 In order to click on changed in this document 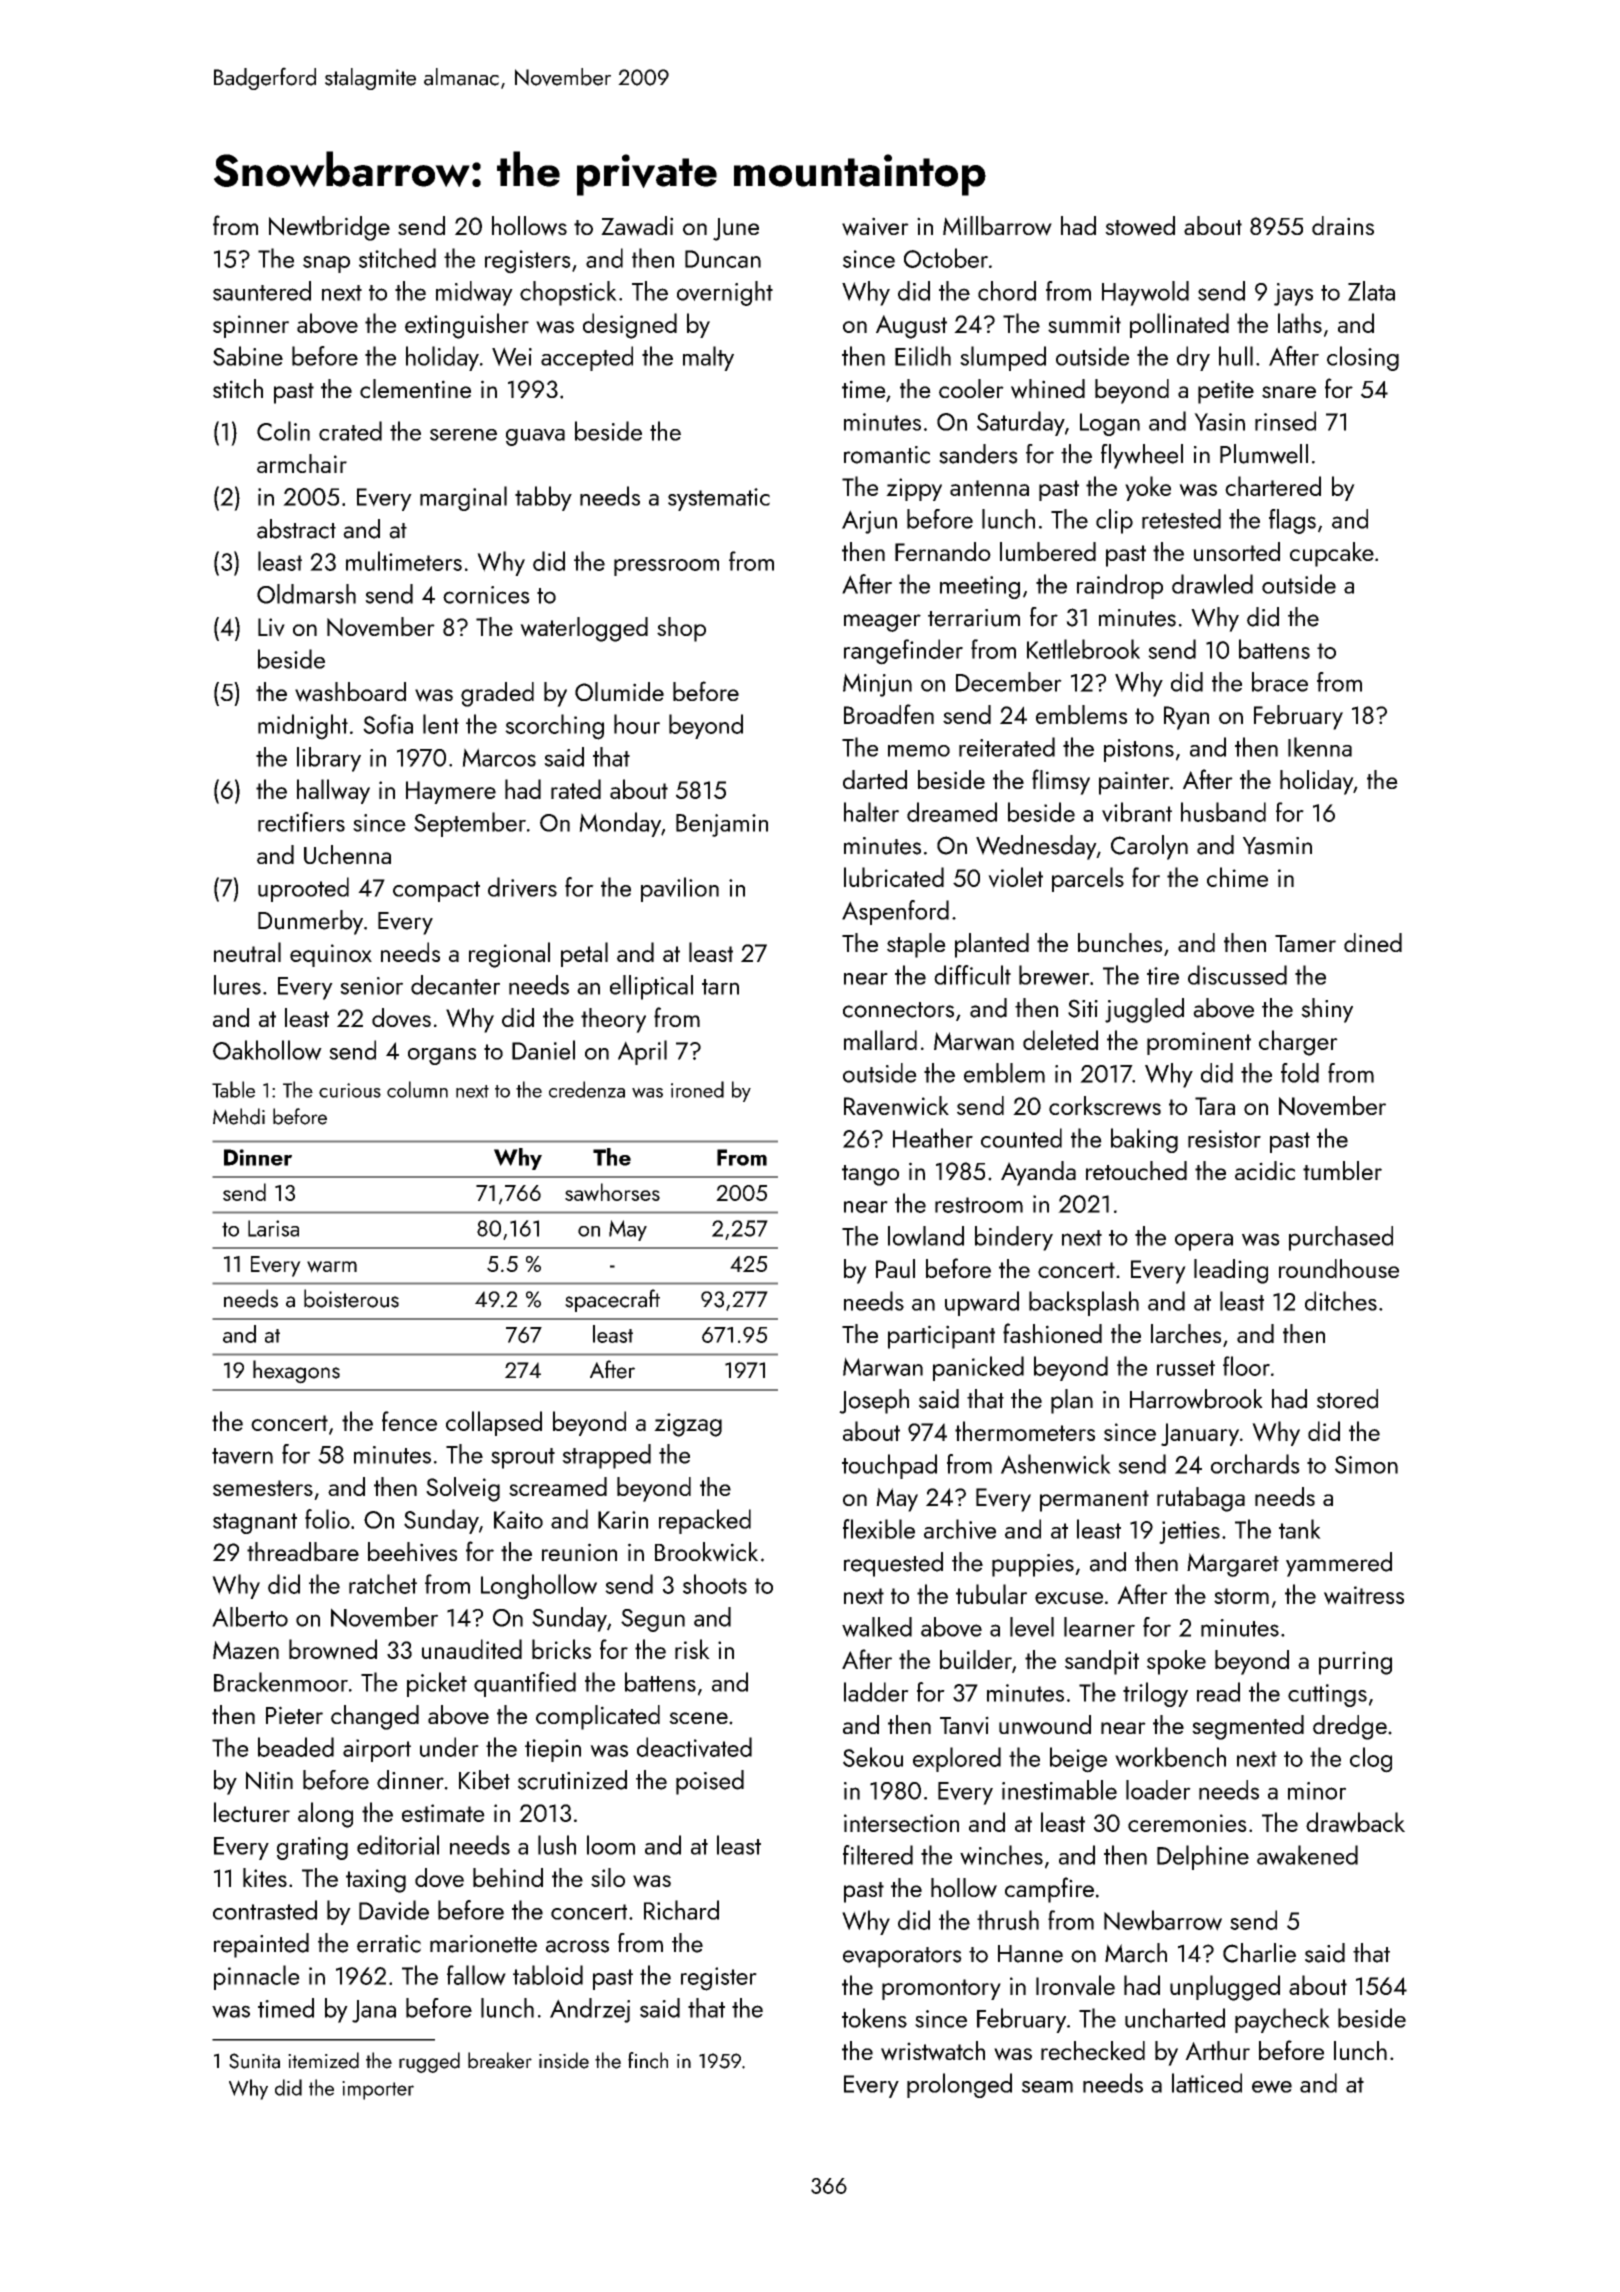, I will do `click(375, 1717)`.
